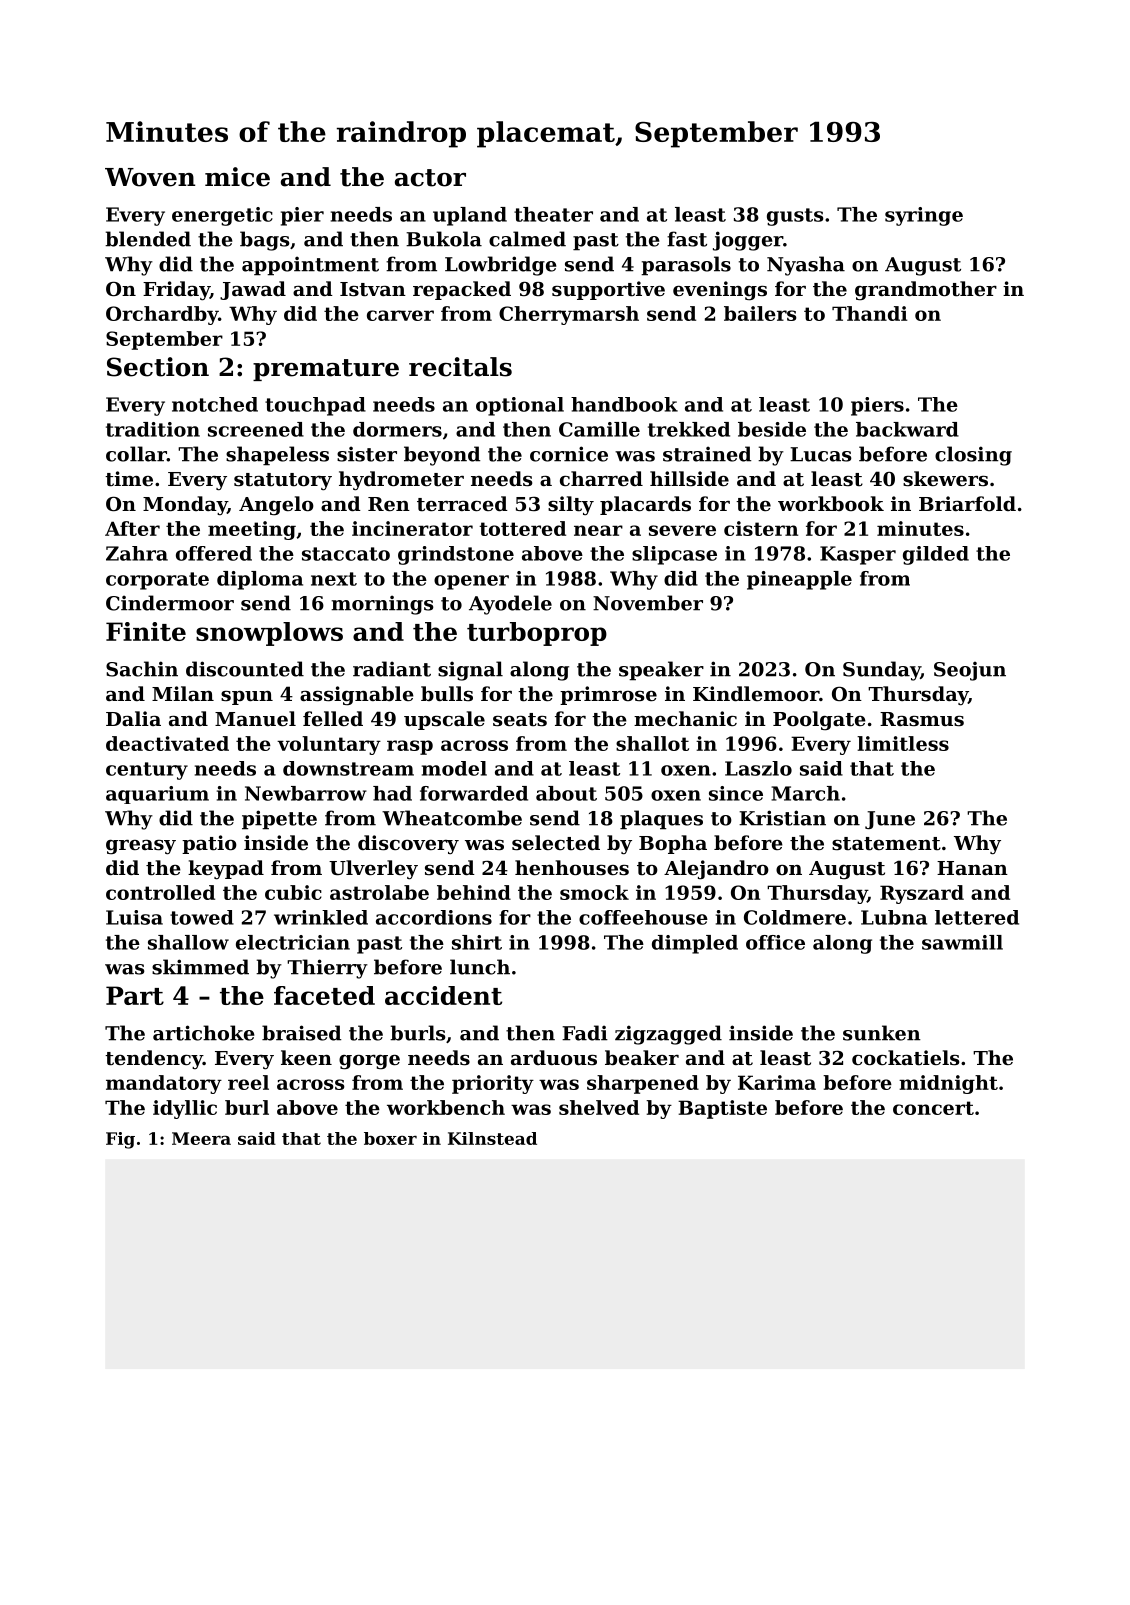 Image resolution: width=1130 pixels, height=1605 pixels. I want to click on closing, so click(973, 456).
